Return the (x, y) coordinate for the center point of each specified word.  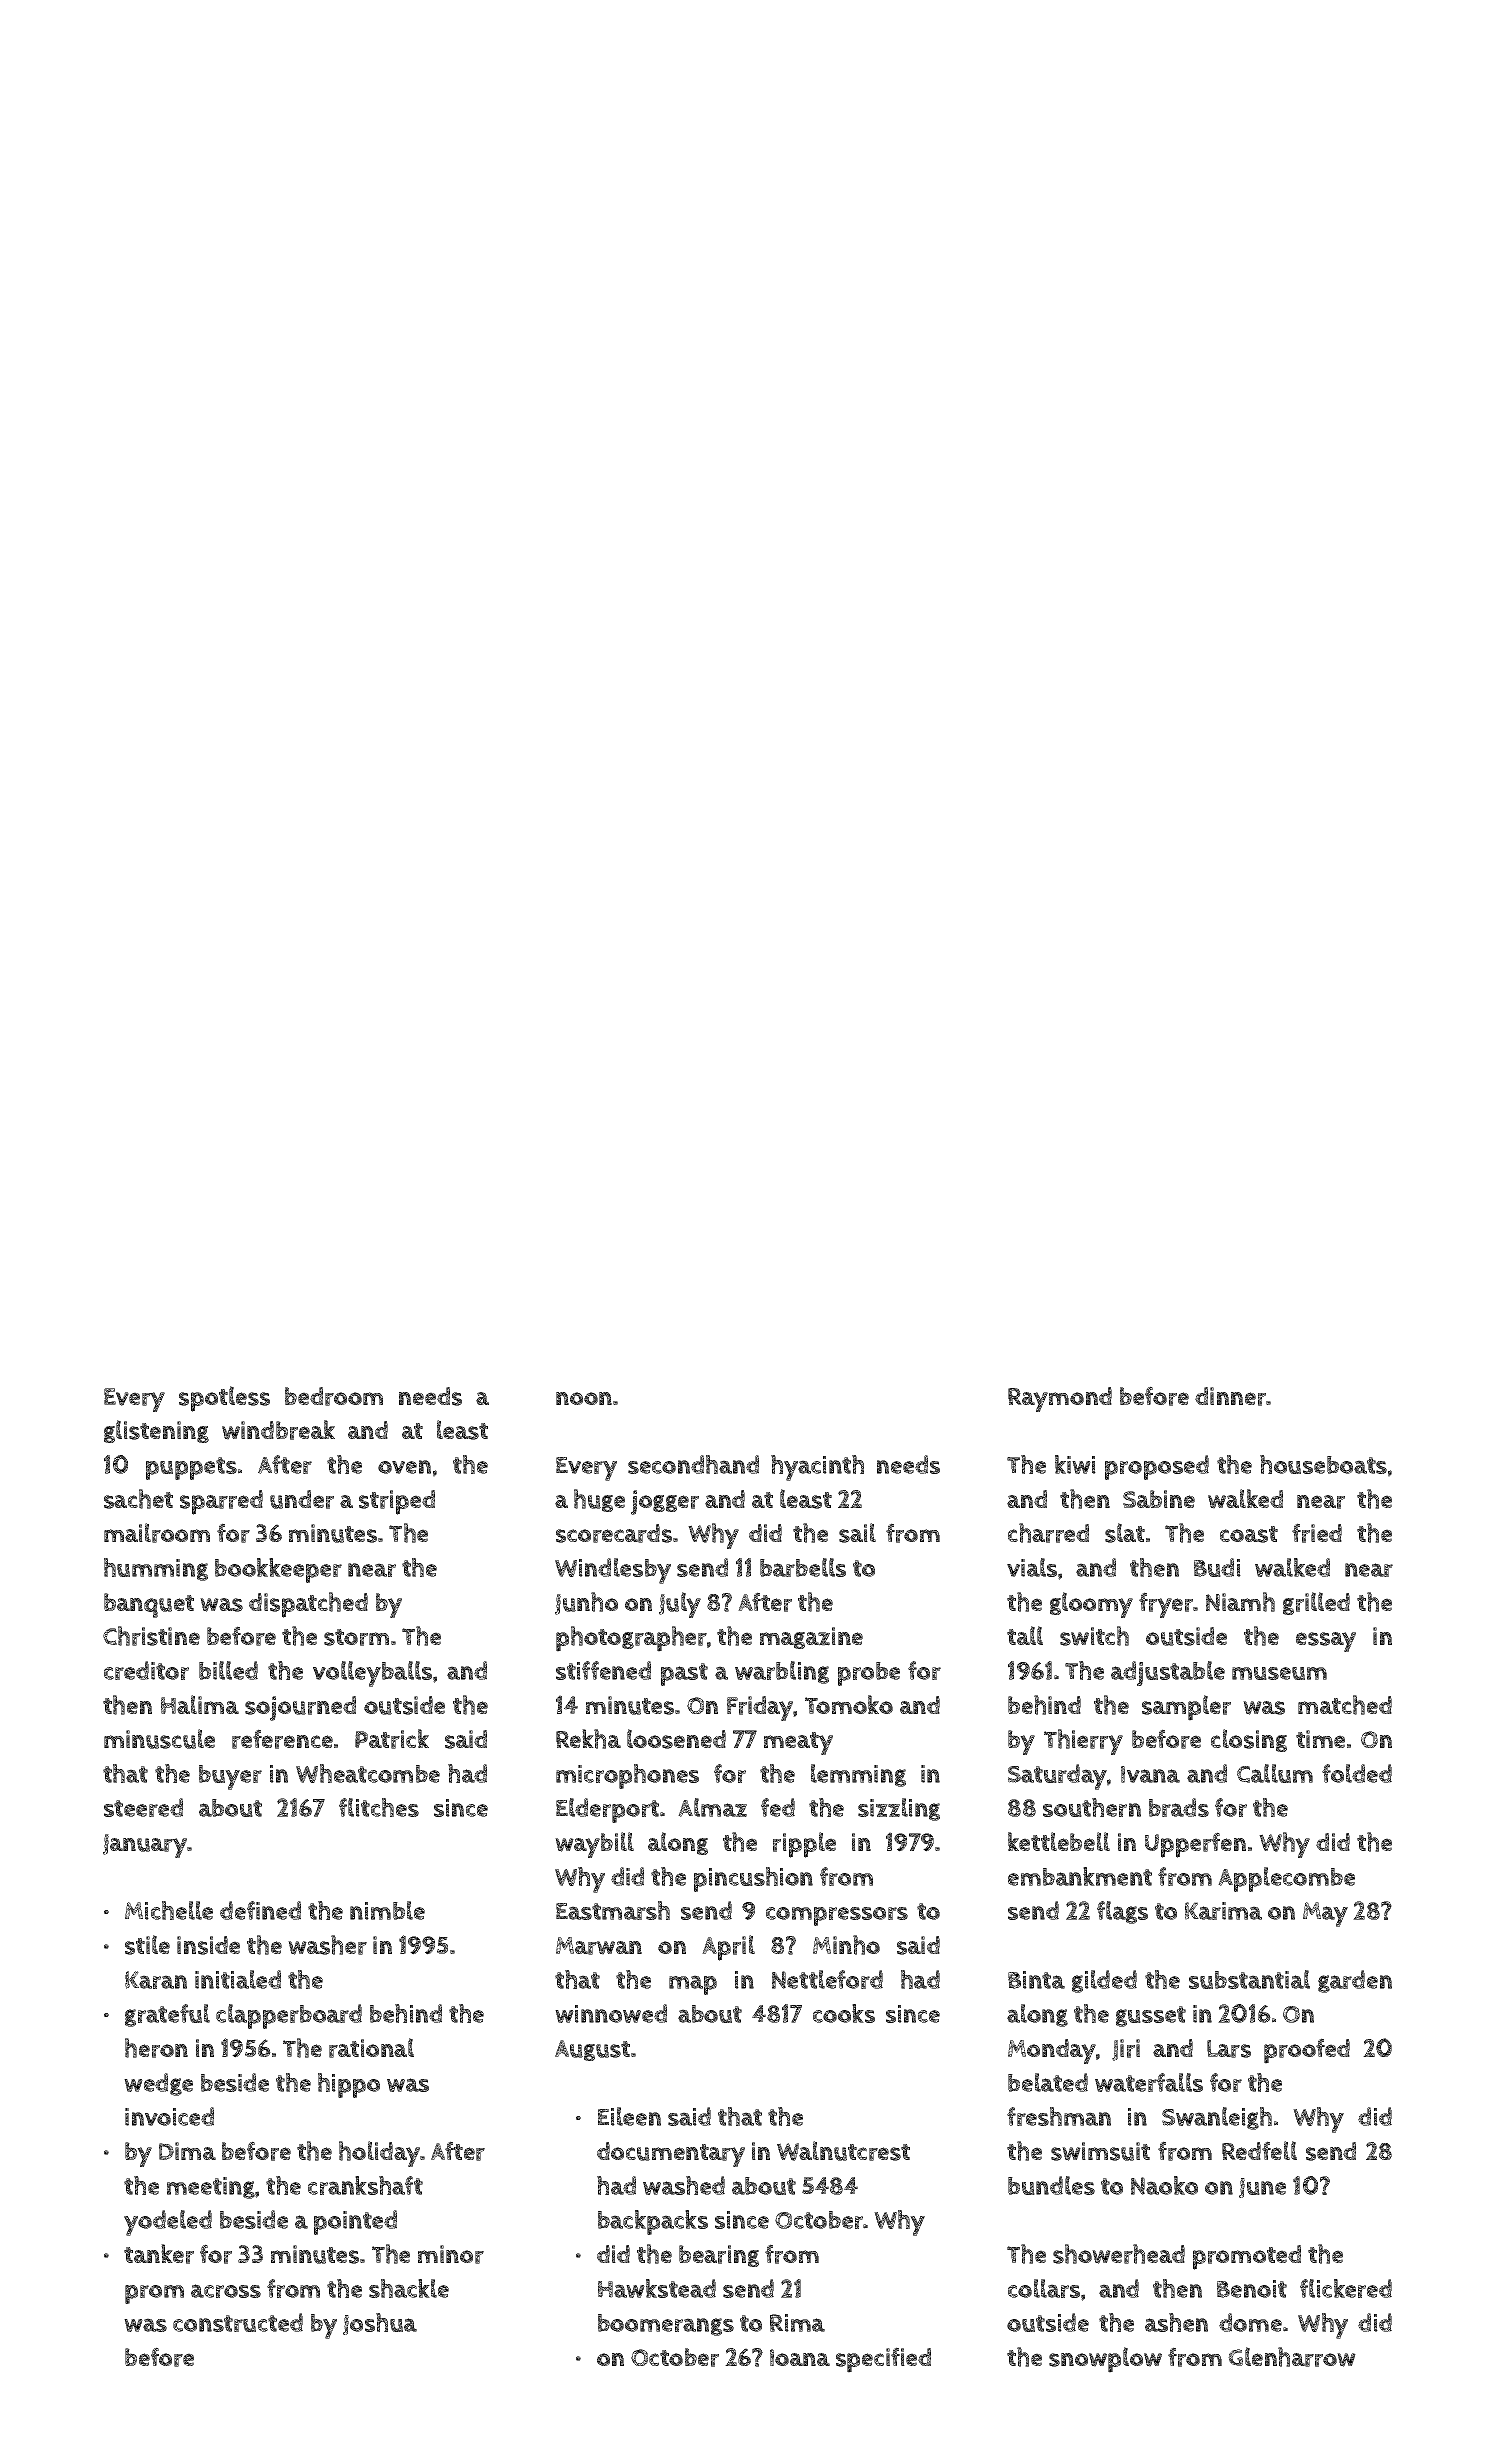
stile (147, 1945)
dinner (1231, 1396)
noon (584, 1398)
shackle (409, 2288)
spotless (224, 1399)
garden (1355, 1981)
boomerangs (666, 2325)
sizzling (899, 1809)
